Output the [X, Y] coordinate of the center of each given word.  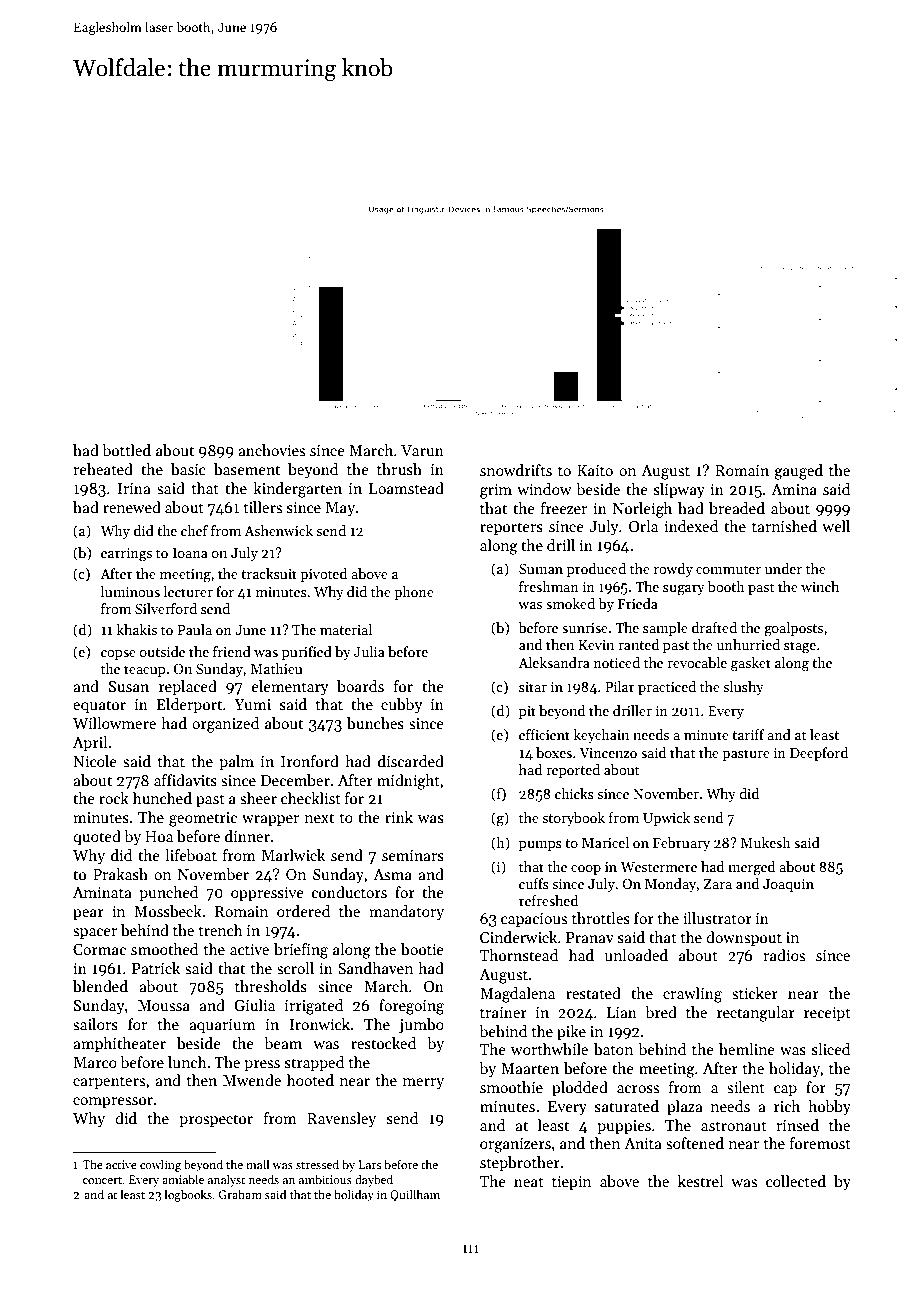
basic [188, 469]
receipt [827, 1014]
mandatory [406, 912]
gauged [798, 472]
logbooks [188, 1195]
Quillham [415, 1195]
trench [220, 930]
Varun [422, 450]
